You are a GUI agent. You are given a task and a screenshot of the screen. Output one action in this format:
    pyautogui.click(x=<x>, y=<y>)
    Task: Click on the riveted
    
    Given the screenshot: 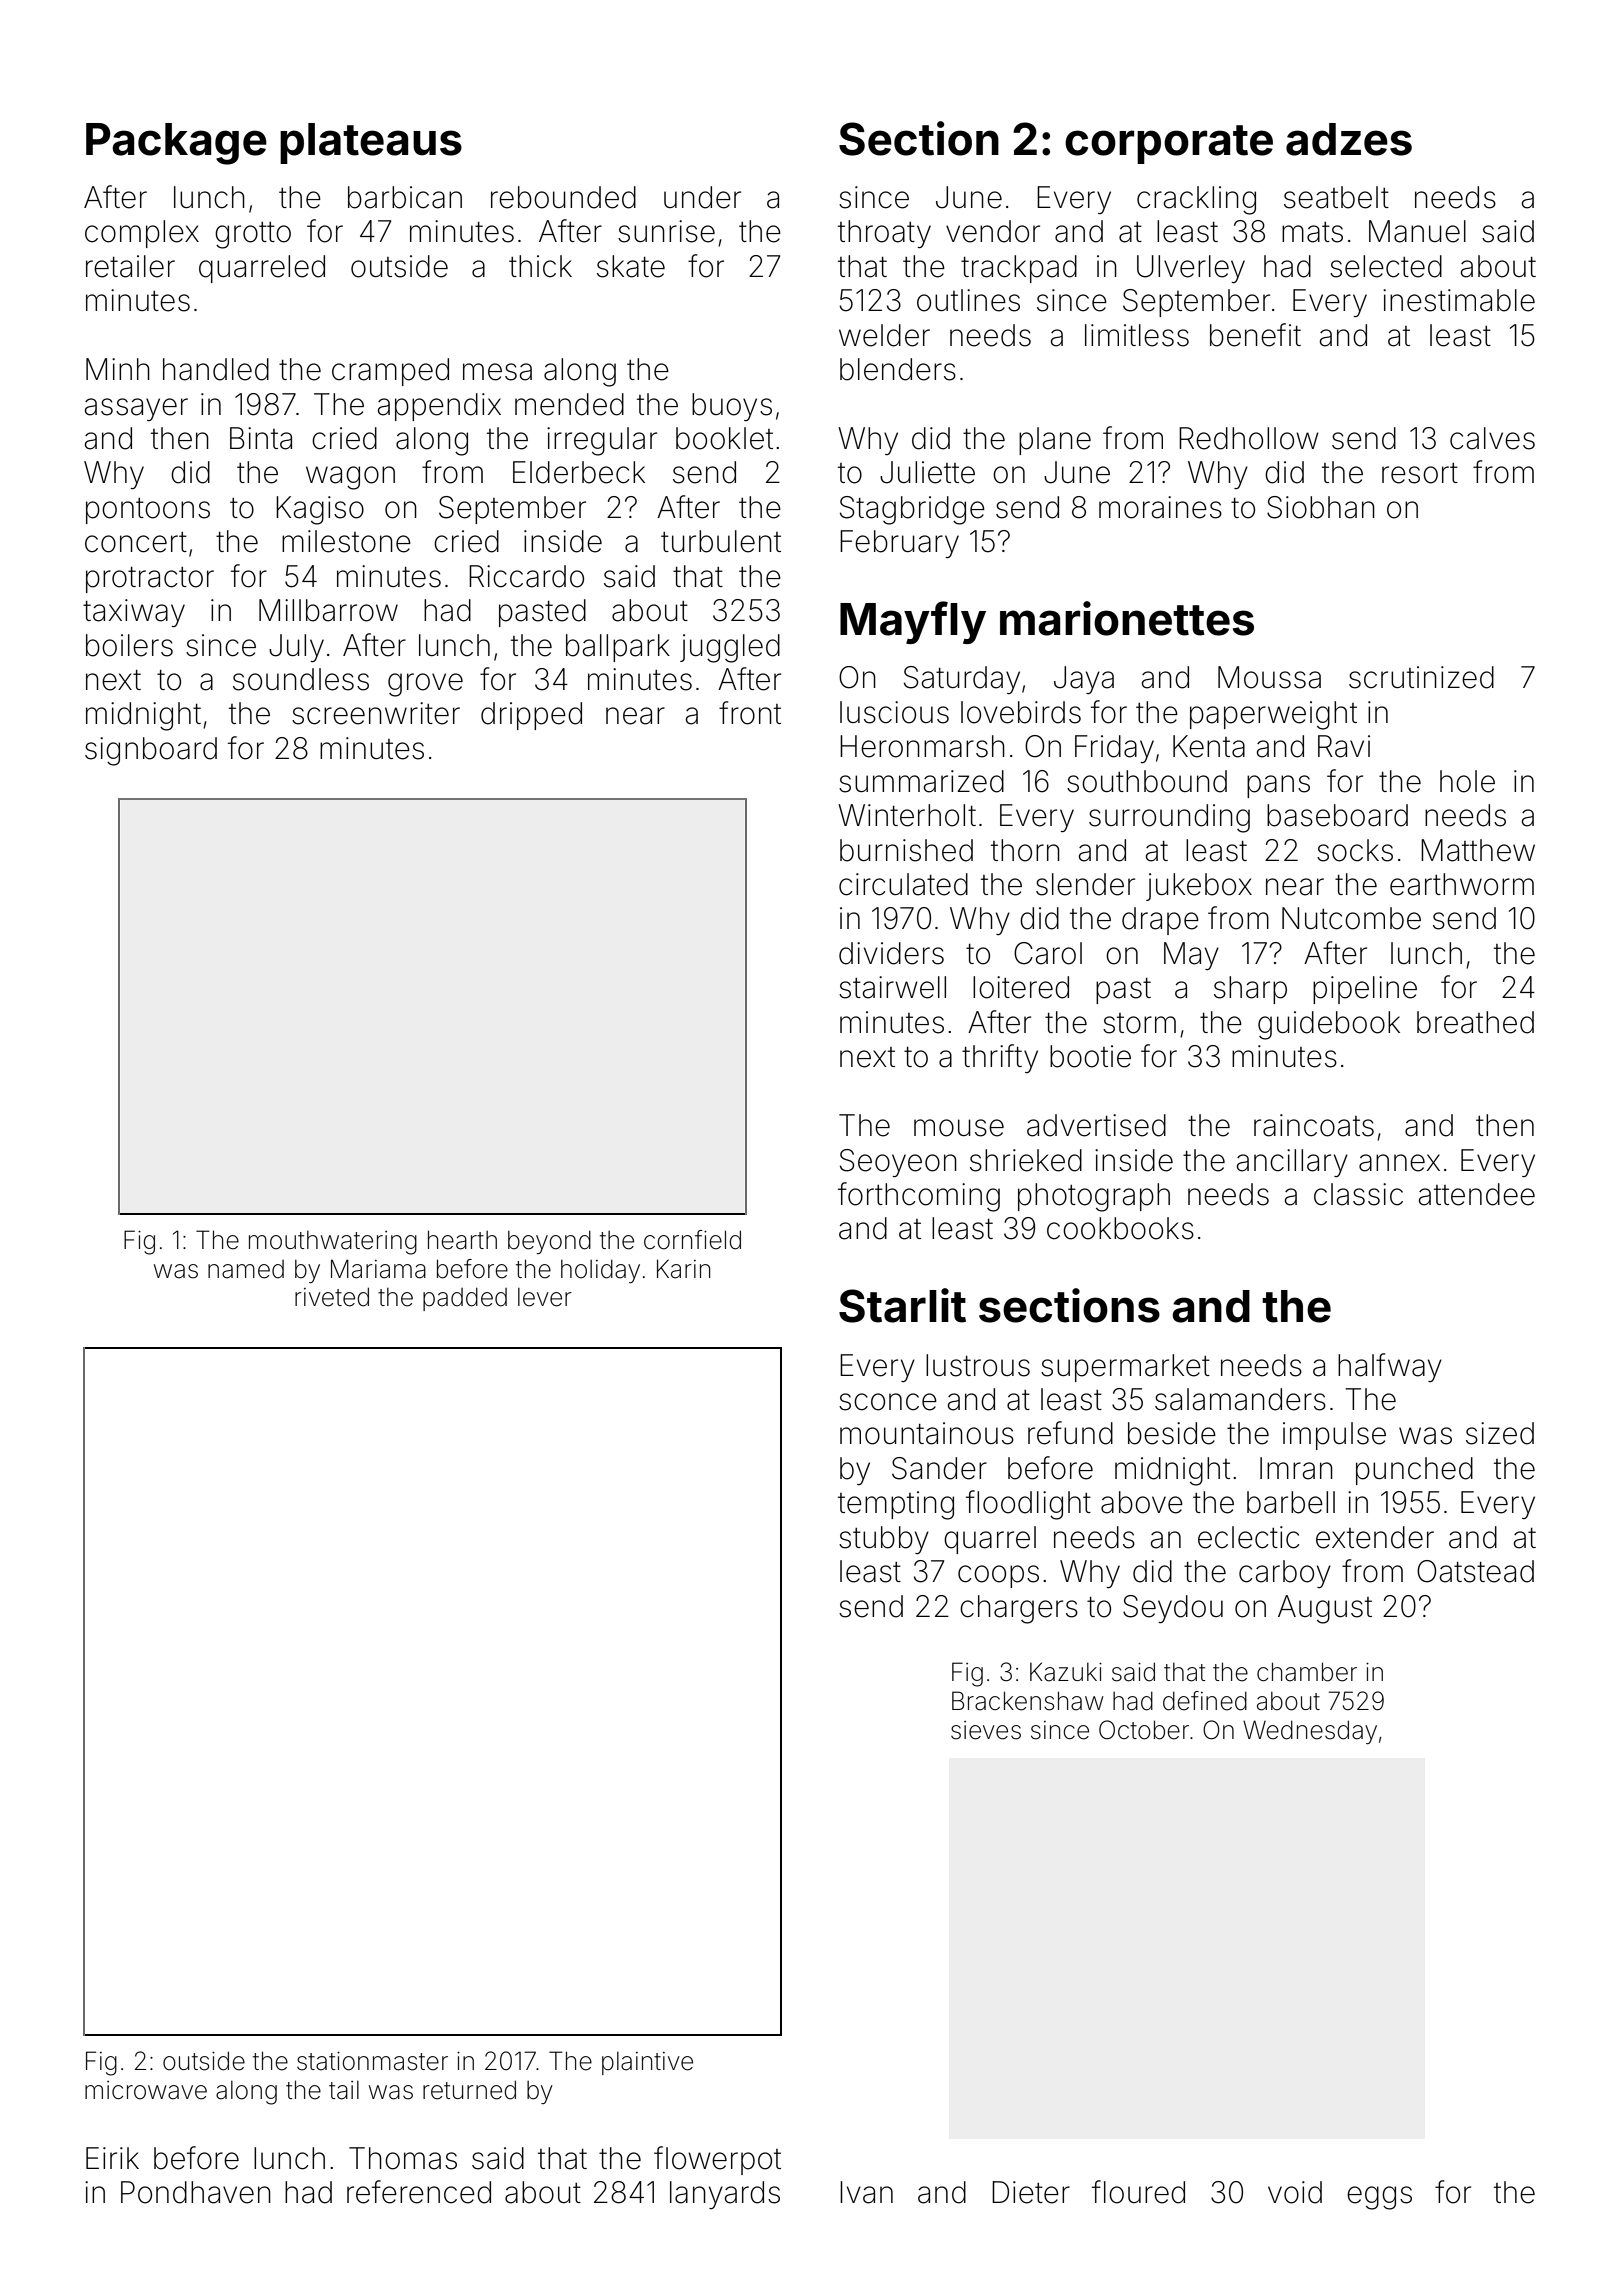 What is the action you would take?
    pyautogui.click(x=332, y=1297)
